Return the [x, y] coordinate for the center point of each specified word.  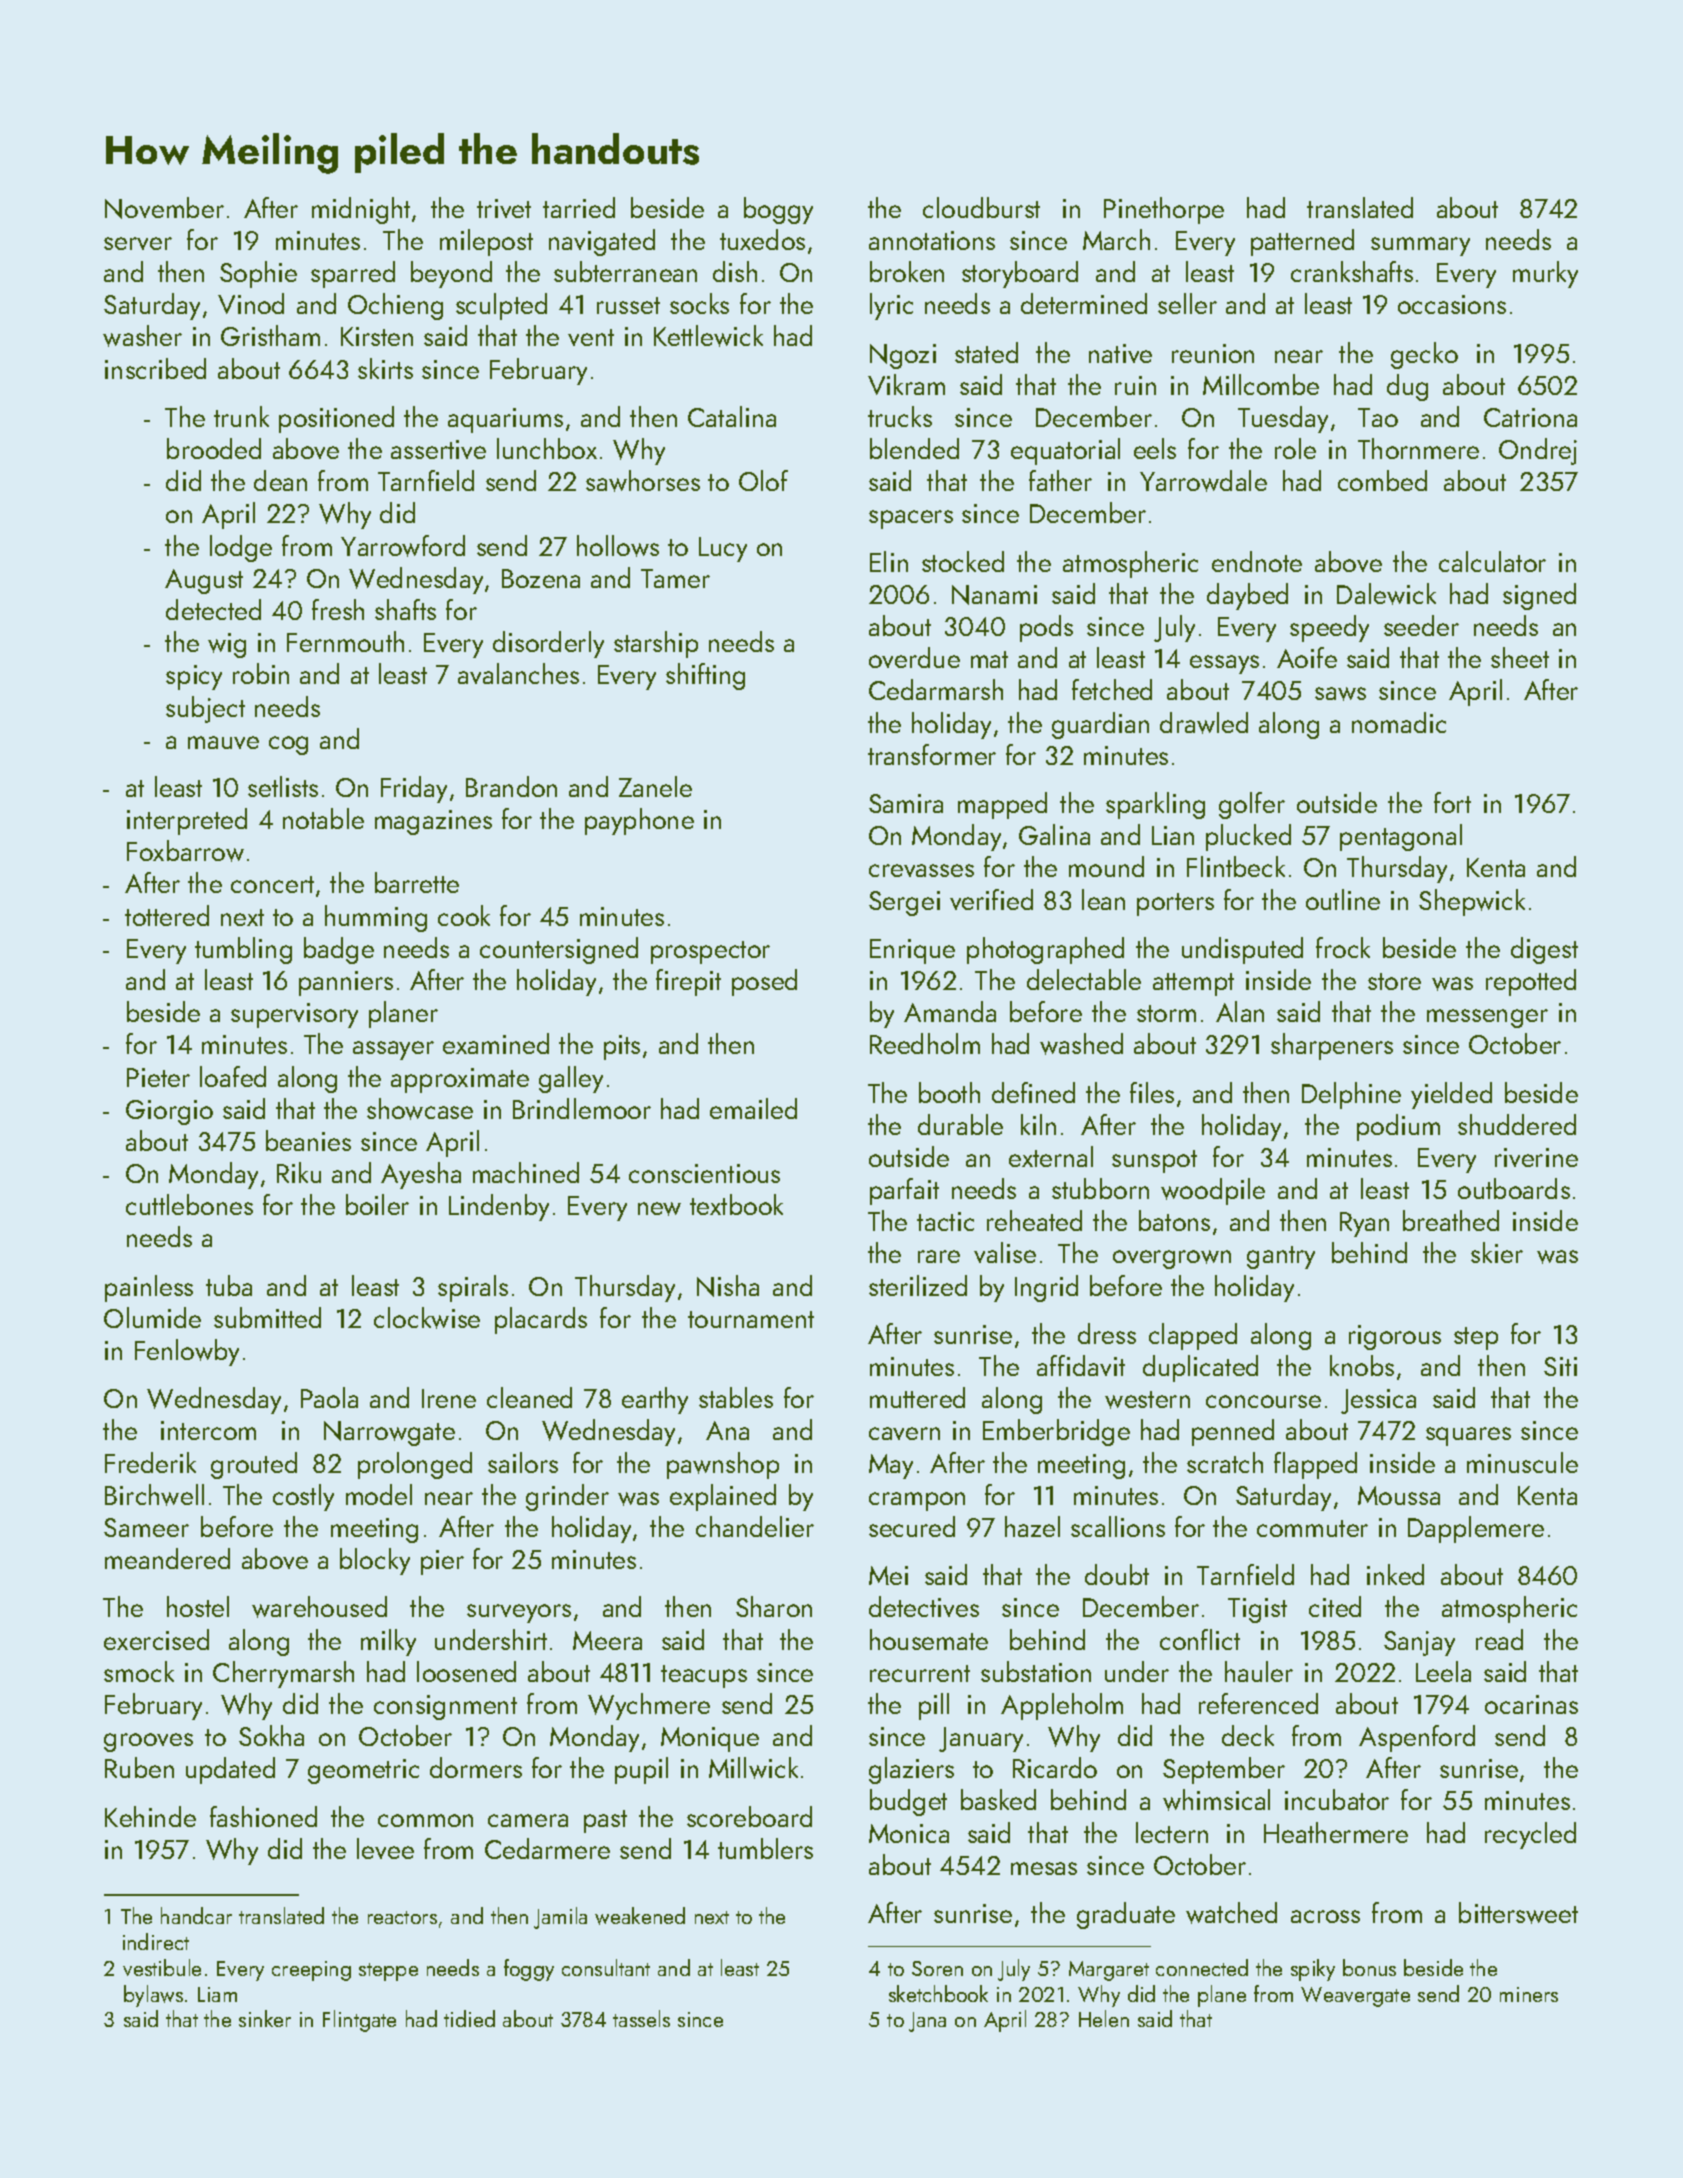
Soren [937, 1968]
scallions [1118, 1526]
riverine [1536, 1157]
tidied [469, 2018]
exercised [156, 1639]
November [164, 208]
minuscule [1522, 1462]
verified [991, 899]
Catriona [1530, 417]
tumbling [243, 950]
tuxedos [762, 239]
